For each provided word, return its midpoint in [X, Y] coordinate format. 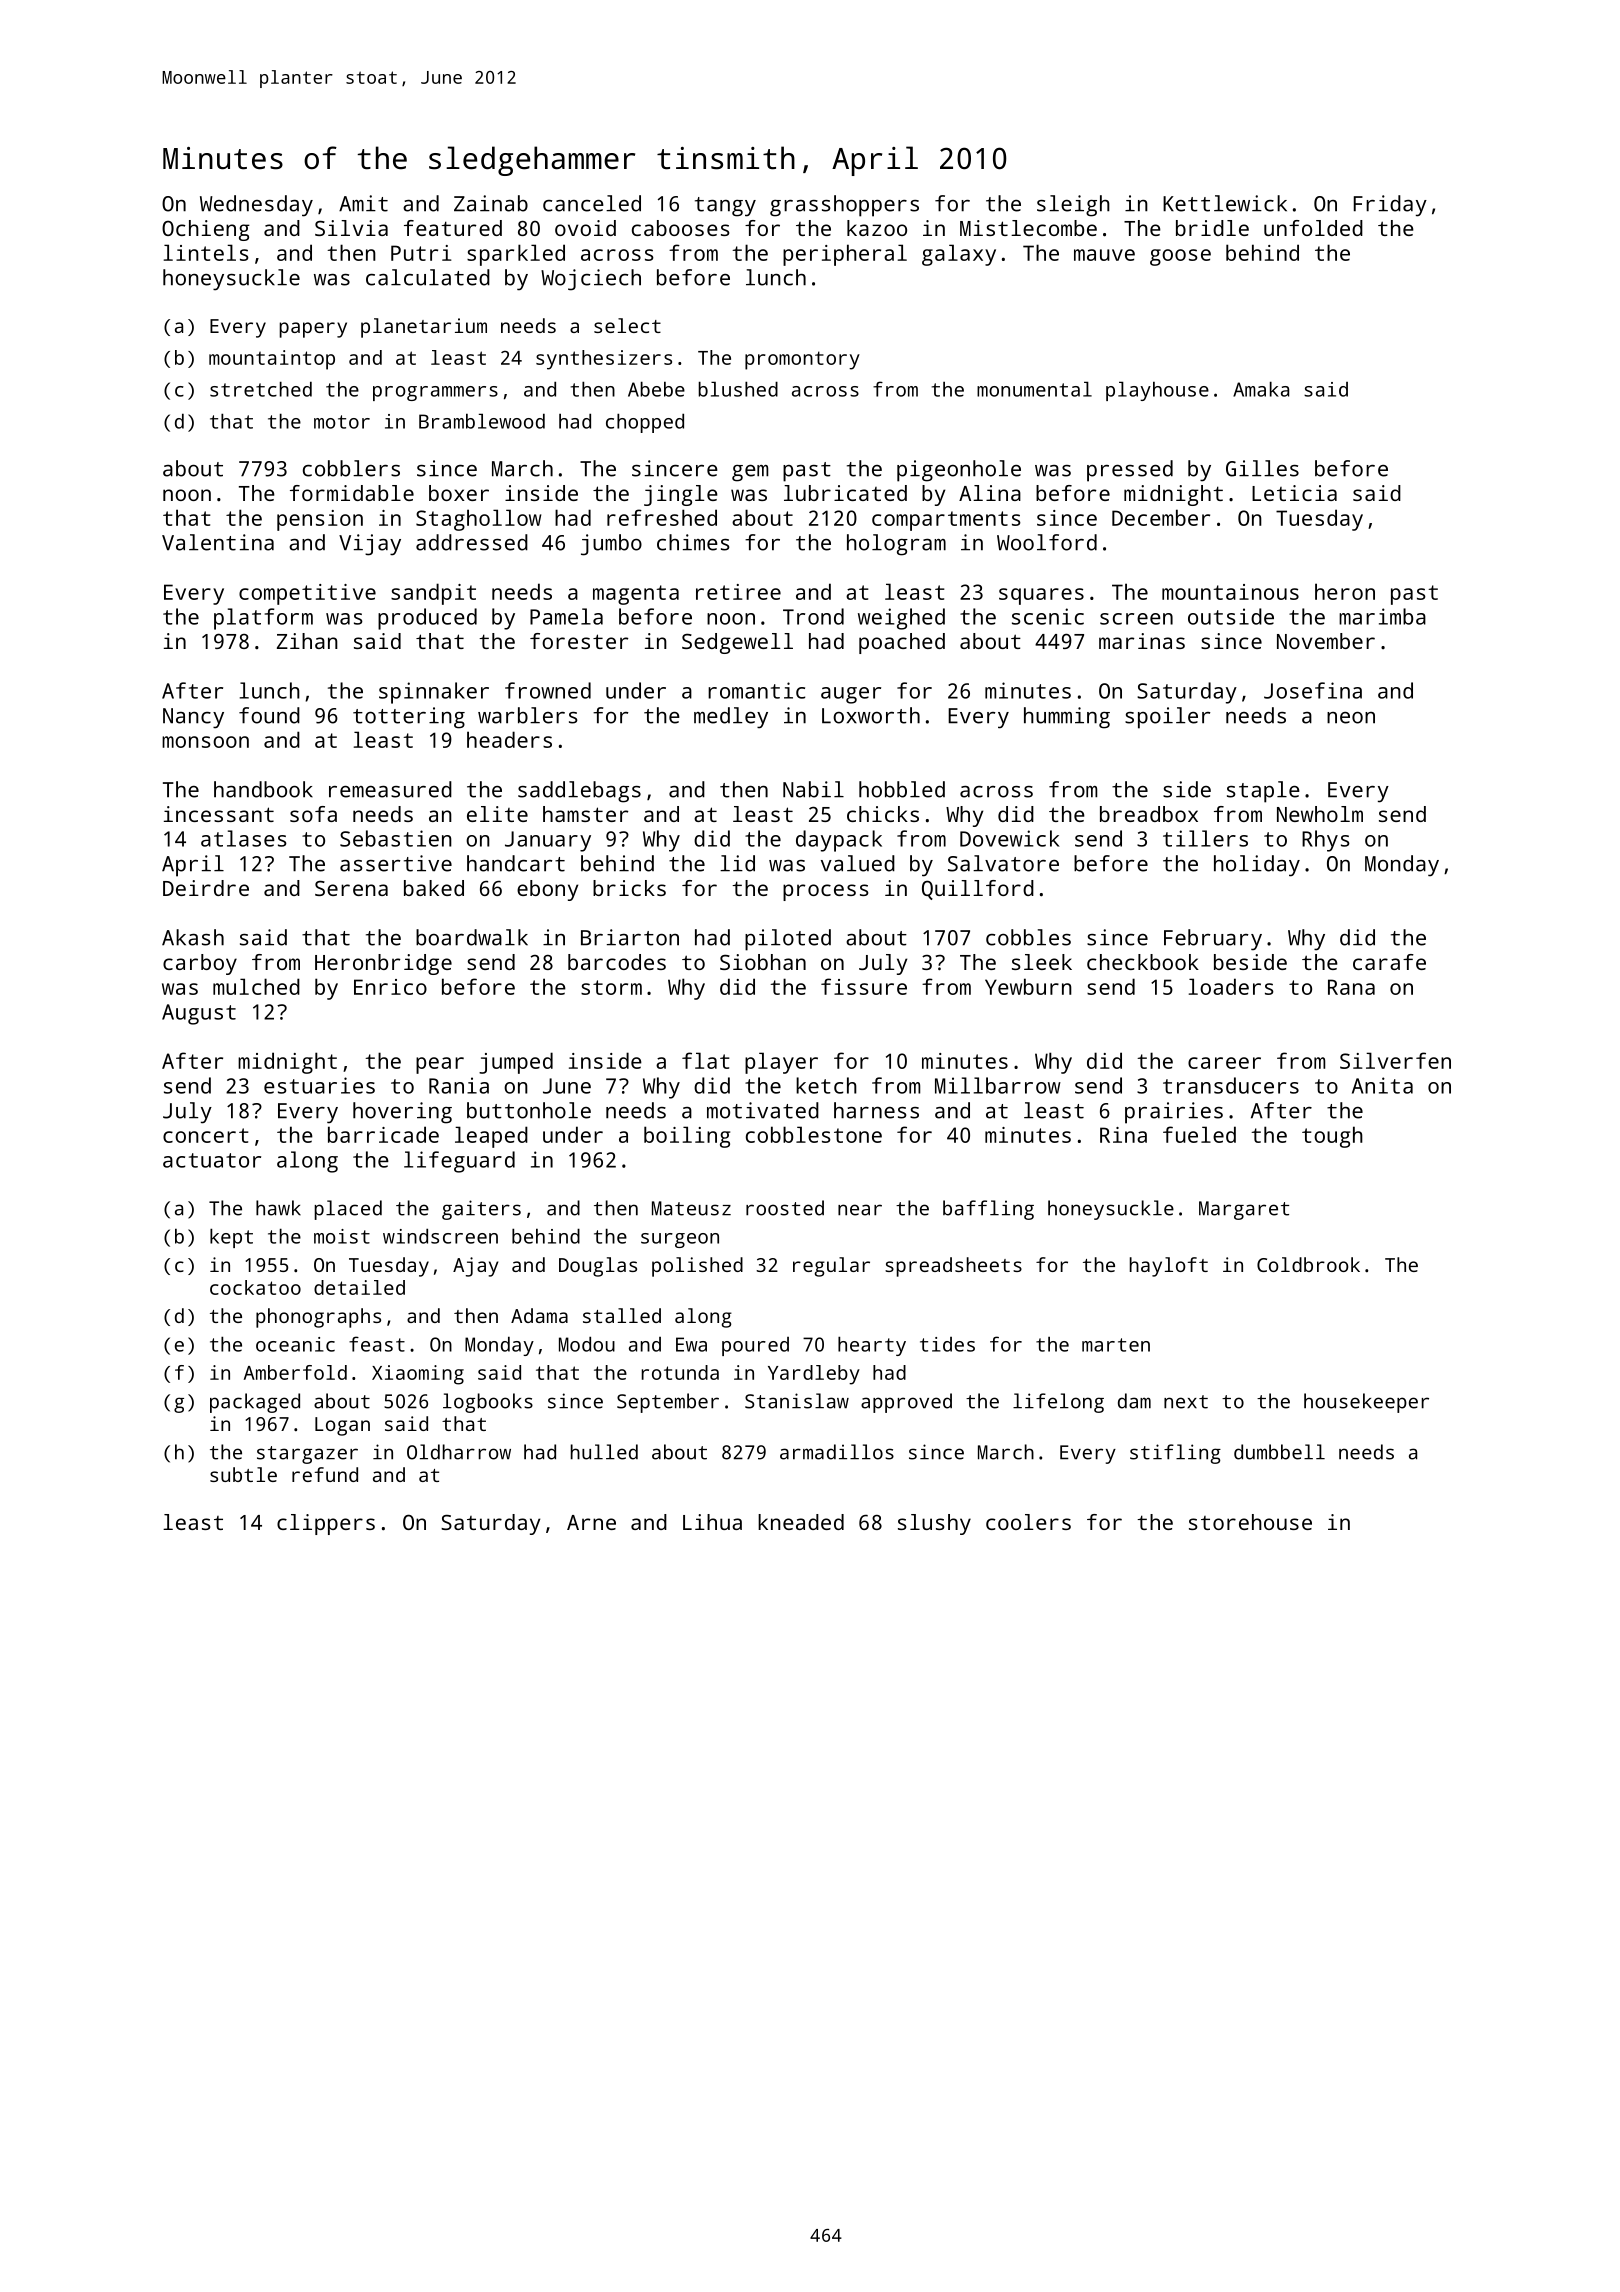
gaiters [481, 1210]
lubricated [845, 493]
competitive [307, 594]
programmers [435, 393]
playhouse [1157, 391]
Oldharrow [459, 1452]
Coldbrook [1308, 1264]
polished [697, 1267]
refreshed [662, 517]
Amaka [1261, 389]
